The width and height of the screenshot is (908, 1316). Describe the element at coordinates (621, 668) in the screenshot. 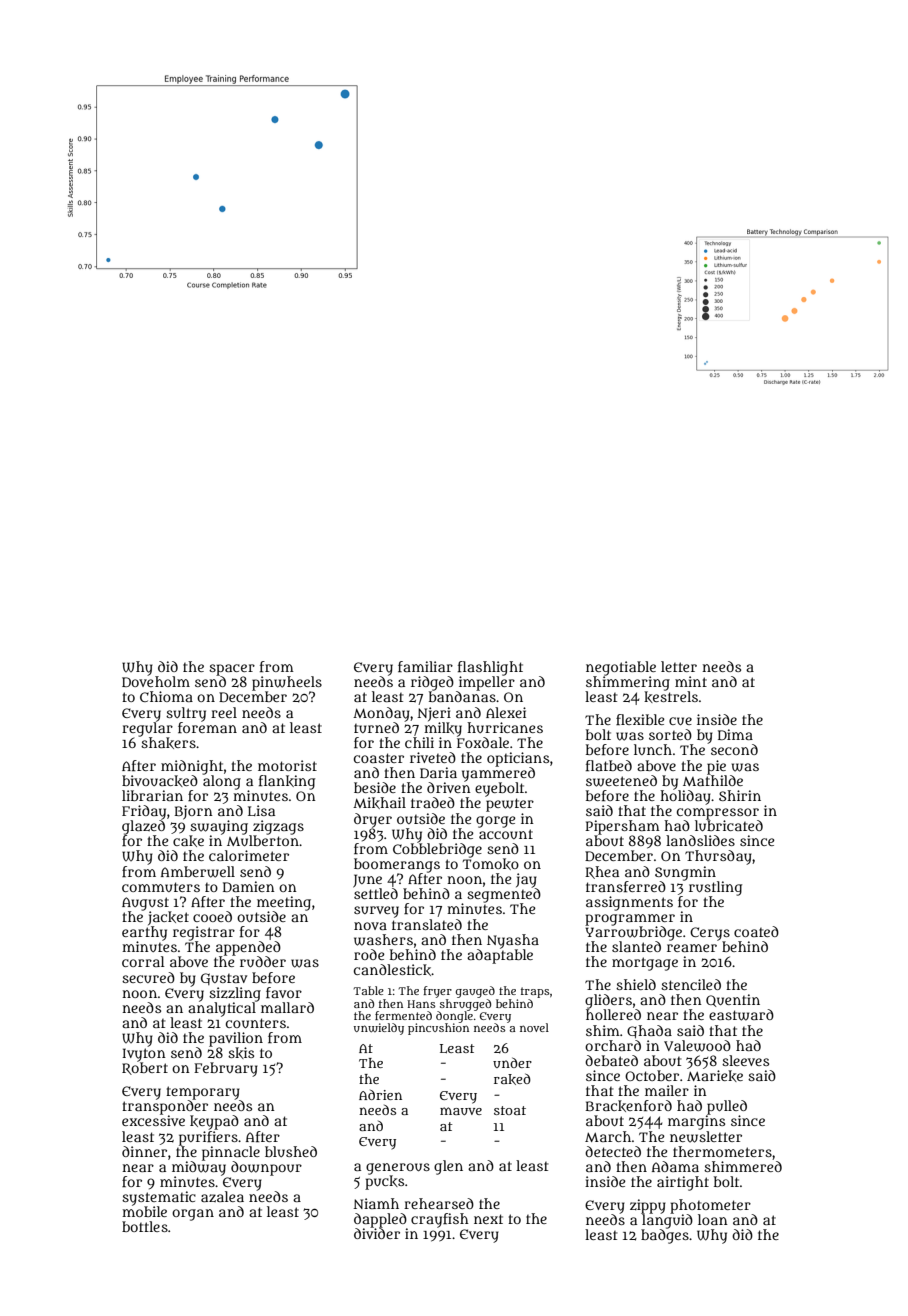

I see `negotiable` at that location.
